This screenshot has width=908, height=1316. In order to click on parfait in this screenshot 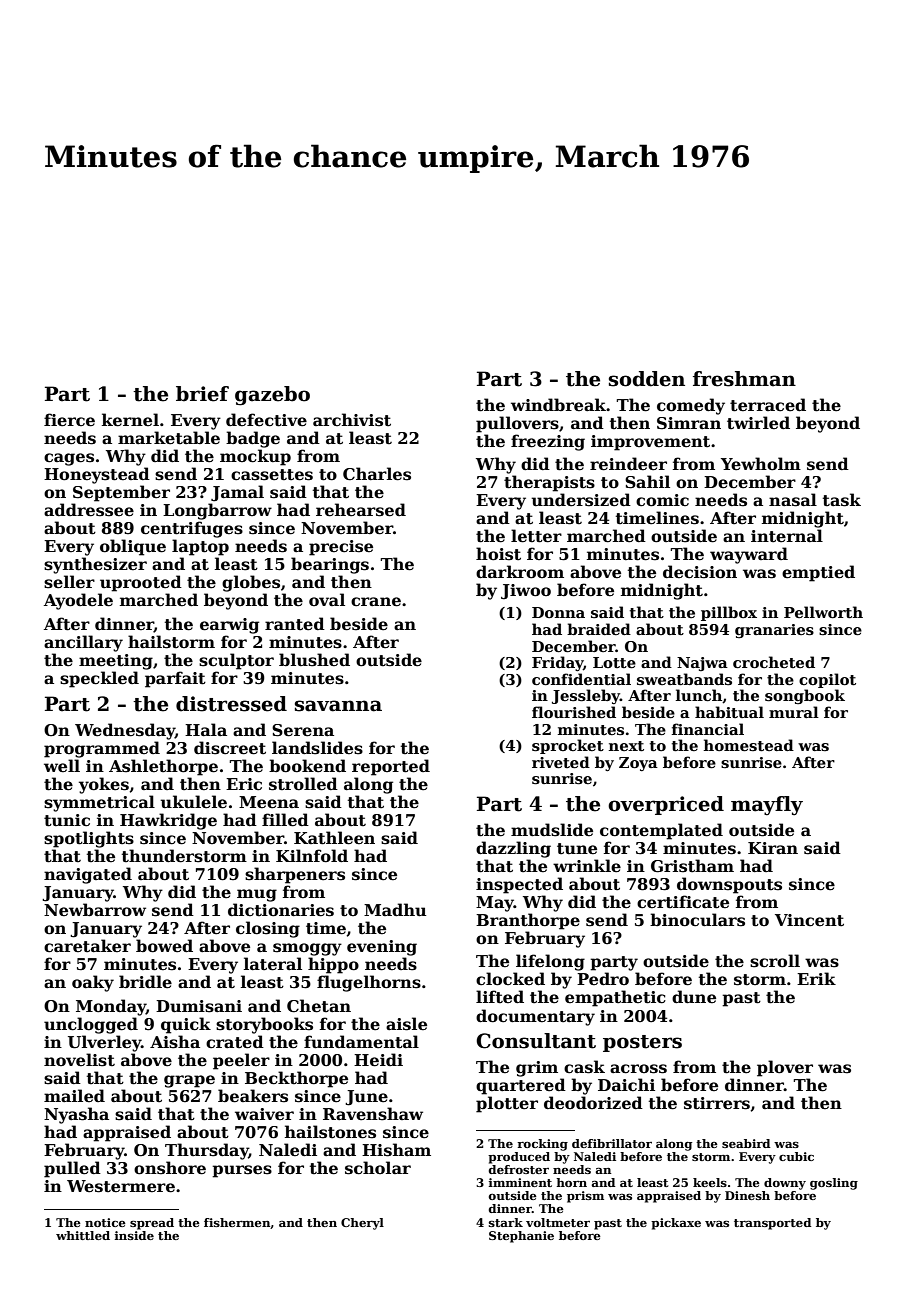, I will do `click(175, 679)`.
